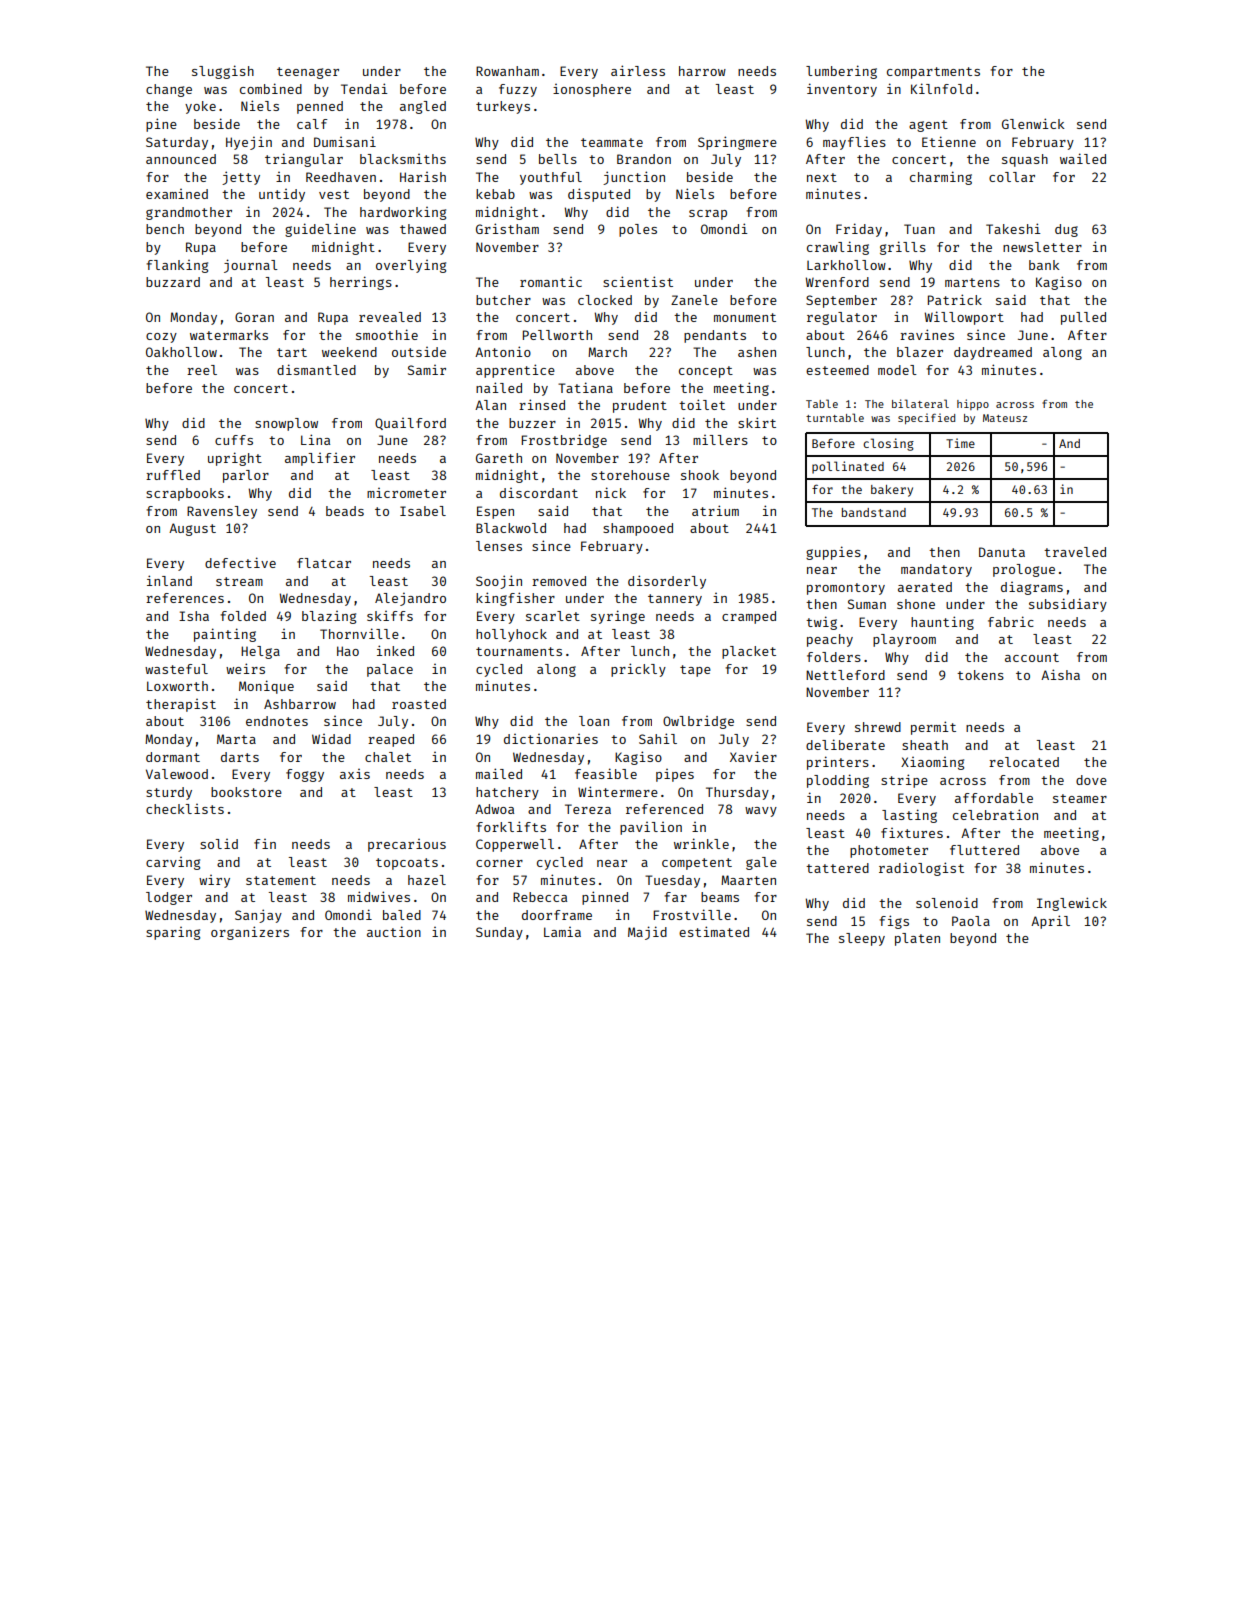 This screenshot has width=1253, height=1622. I want to click on sluggish, so click(223, 72).
